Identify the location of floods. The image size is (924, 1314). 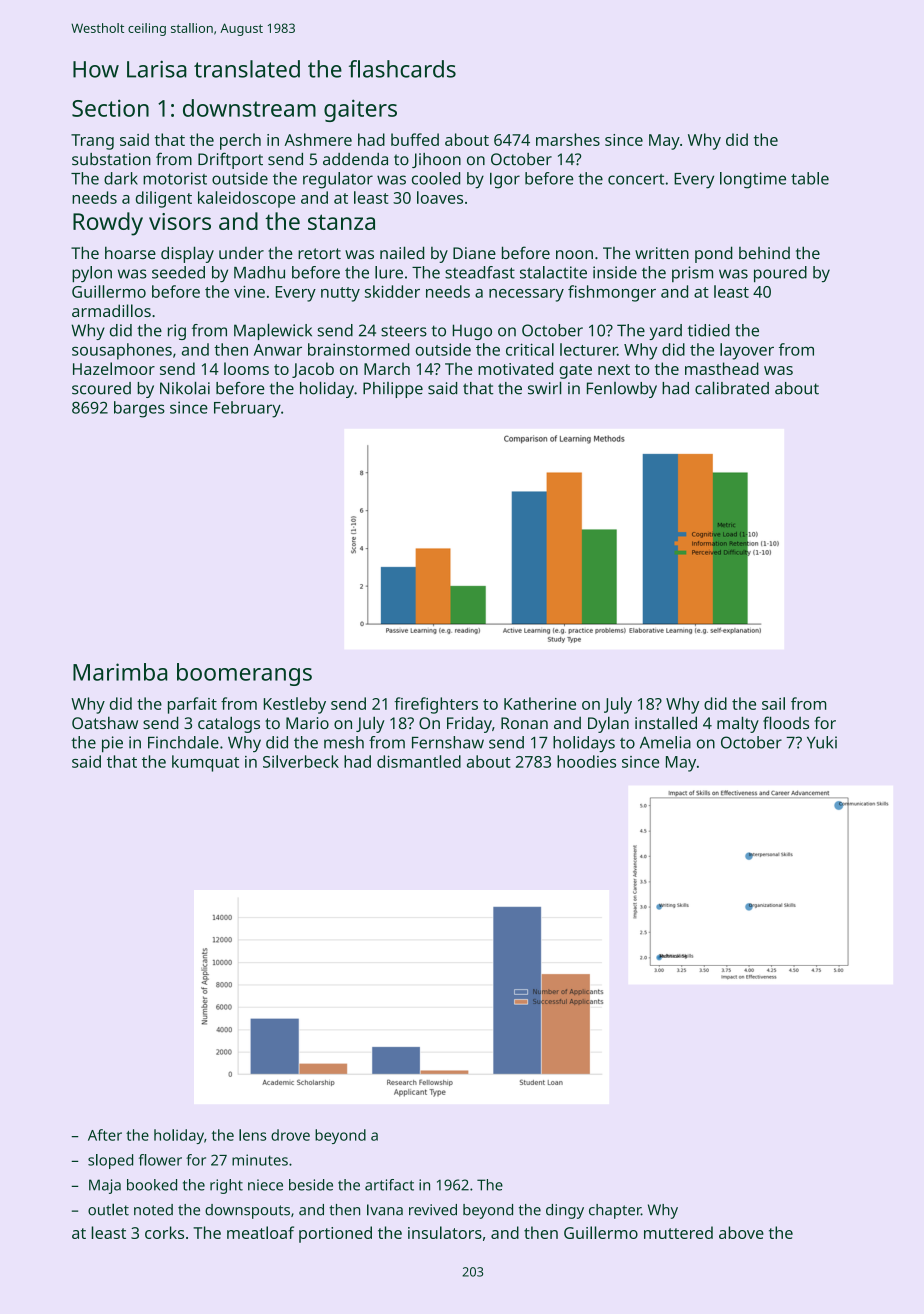
(786, 722).
